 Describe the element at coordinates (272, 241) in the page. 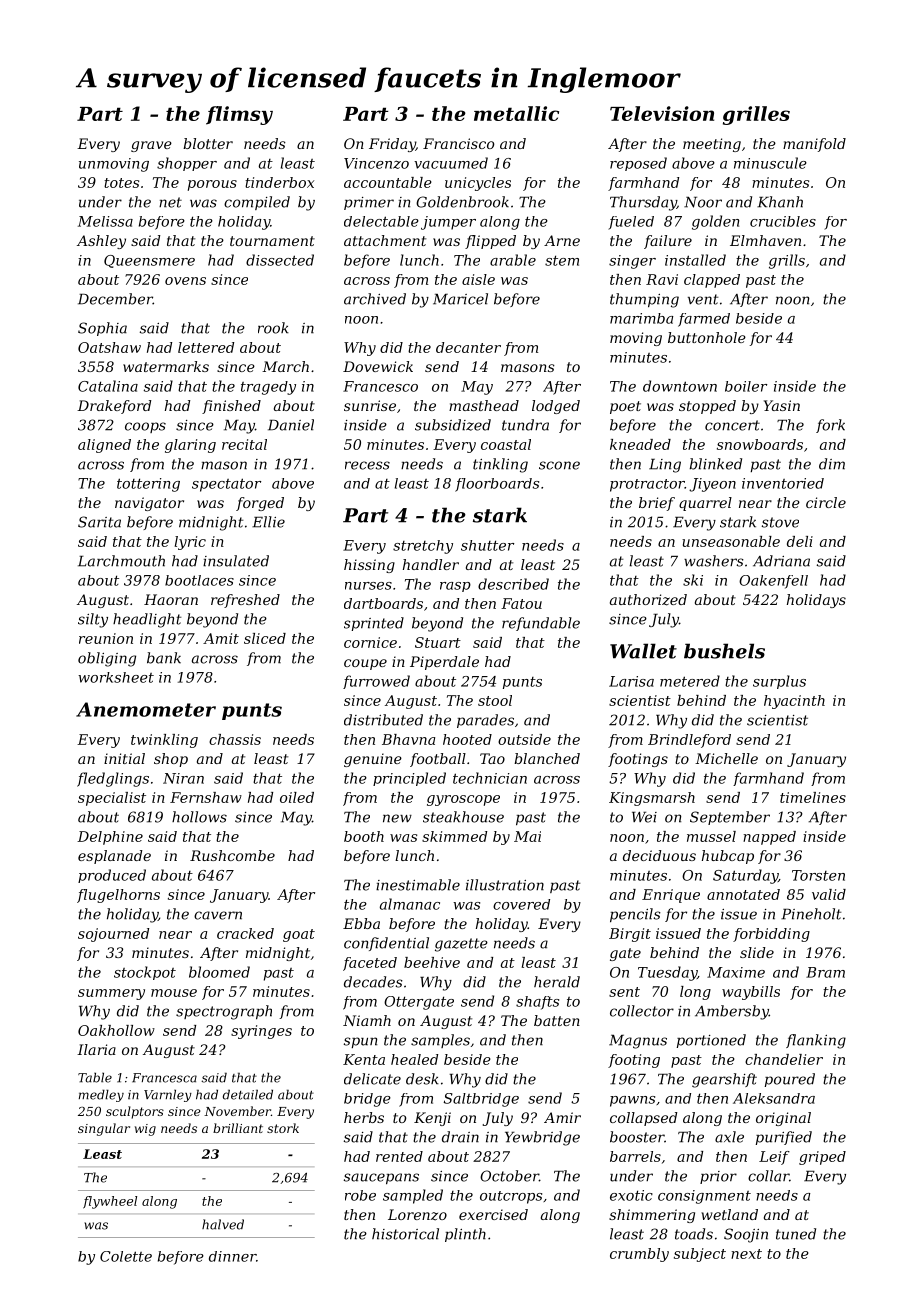

I see `tournament` at that location.
